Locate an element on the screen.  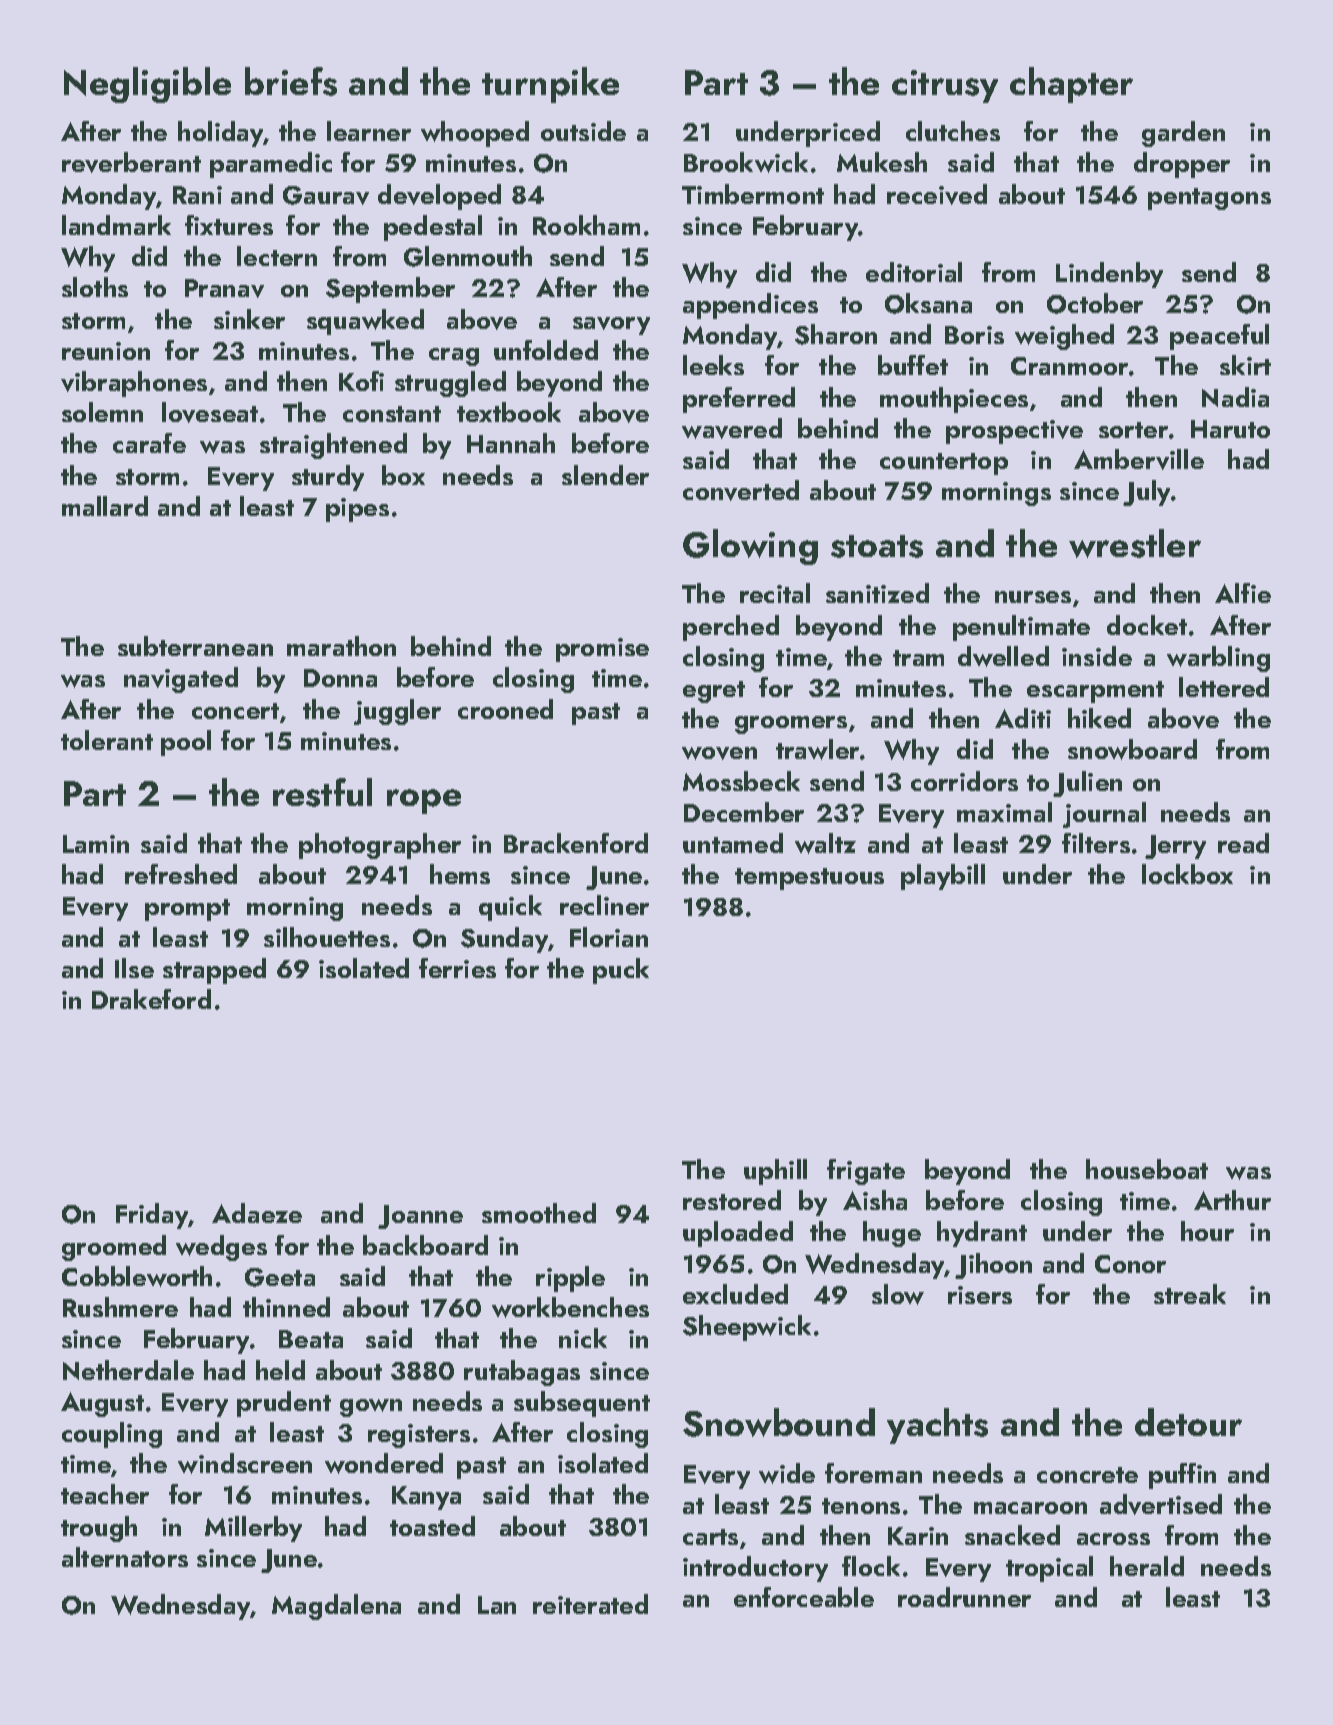
learner is located at coordinates (369, 131).
